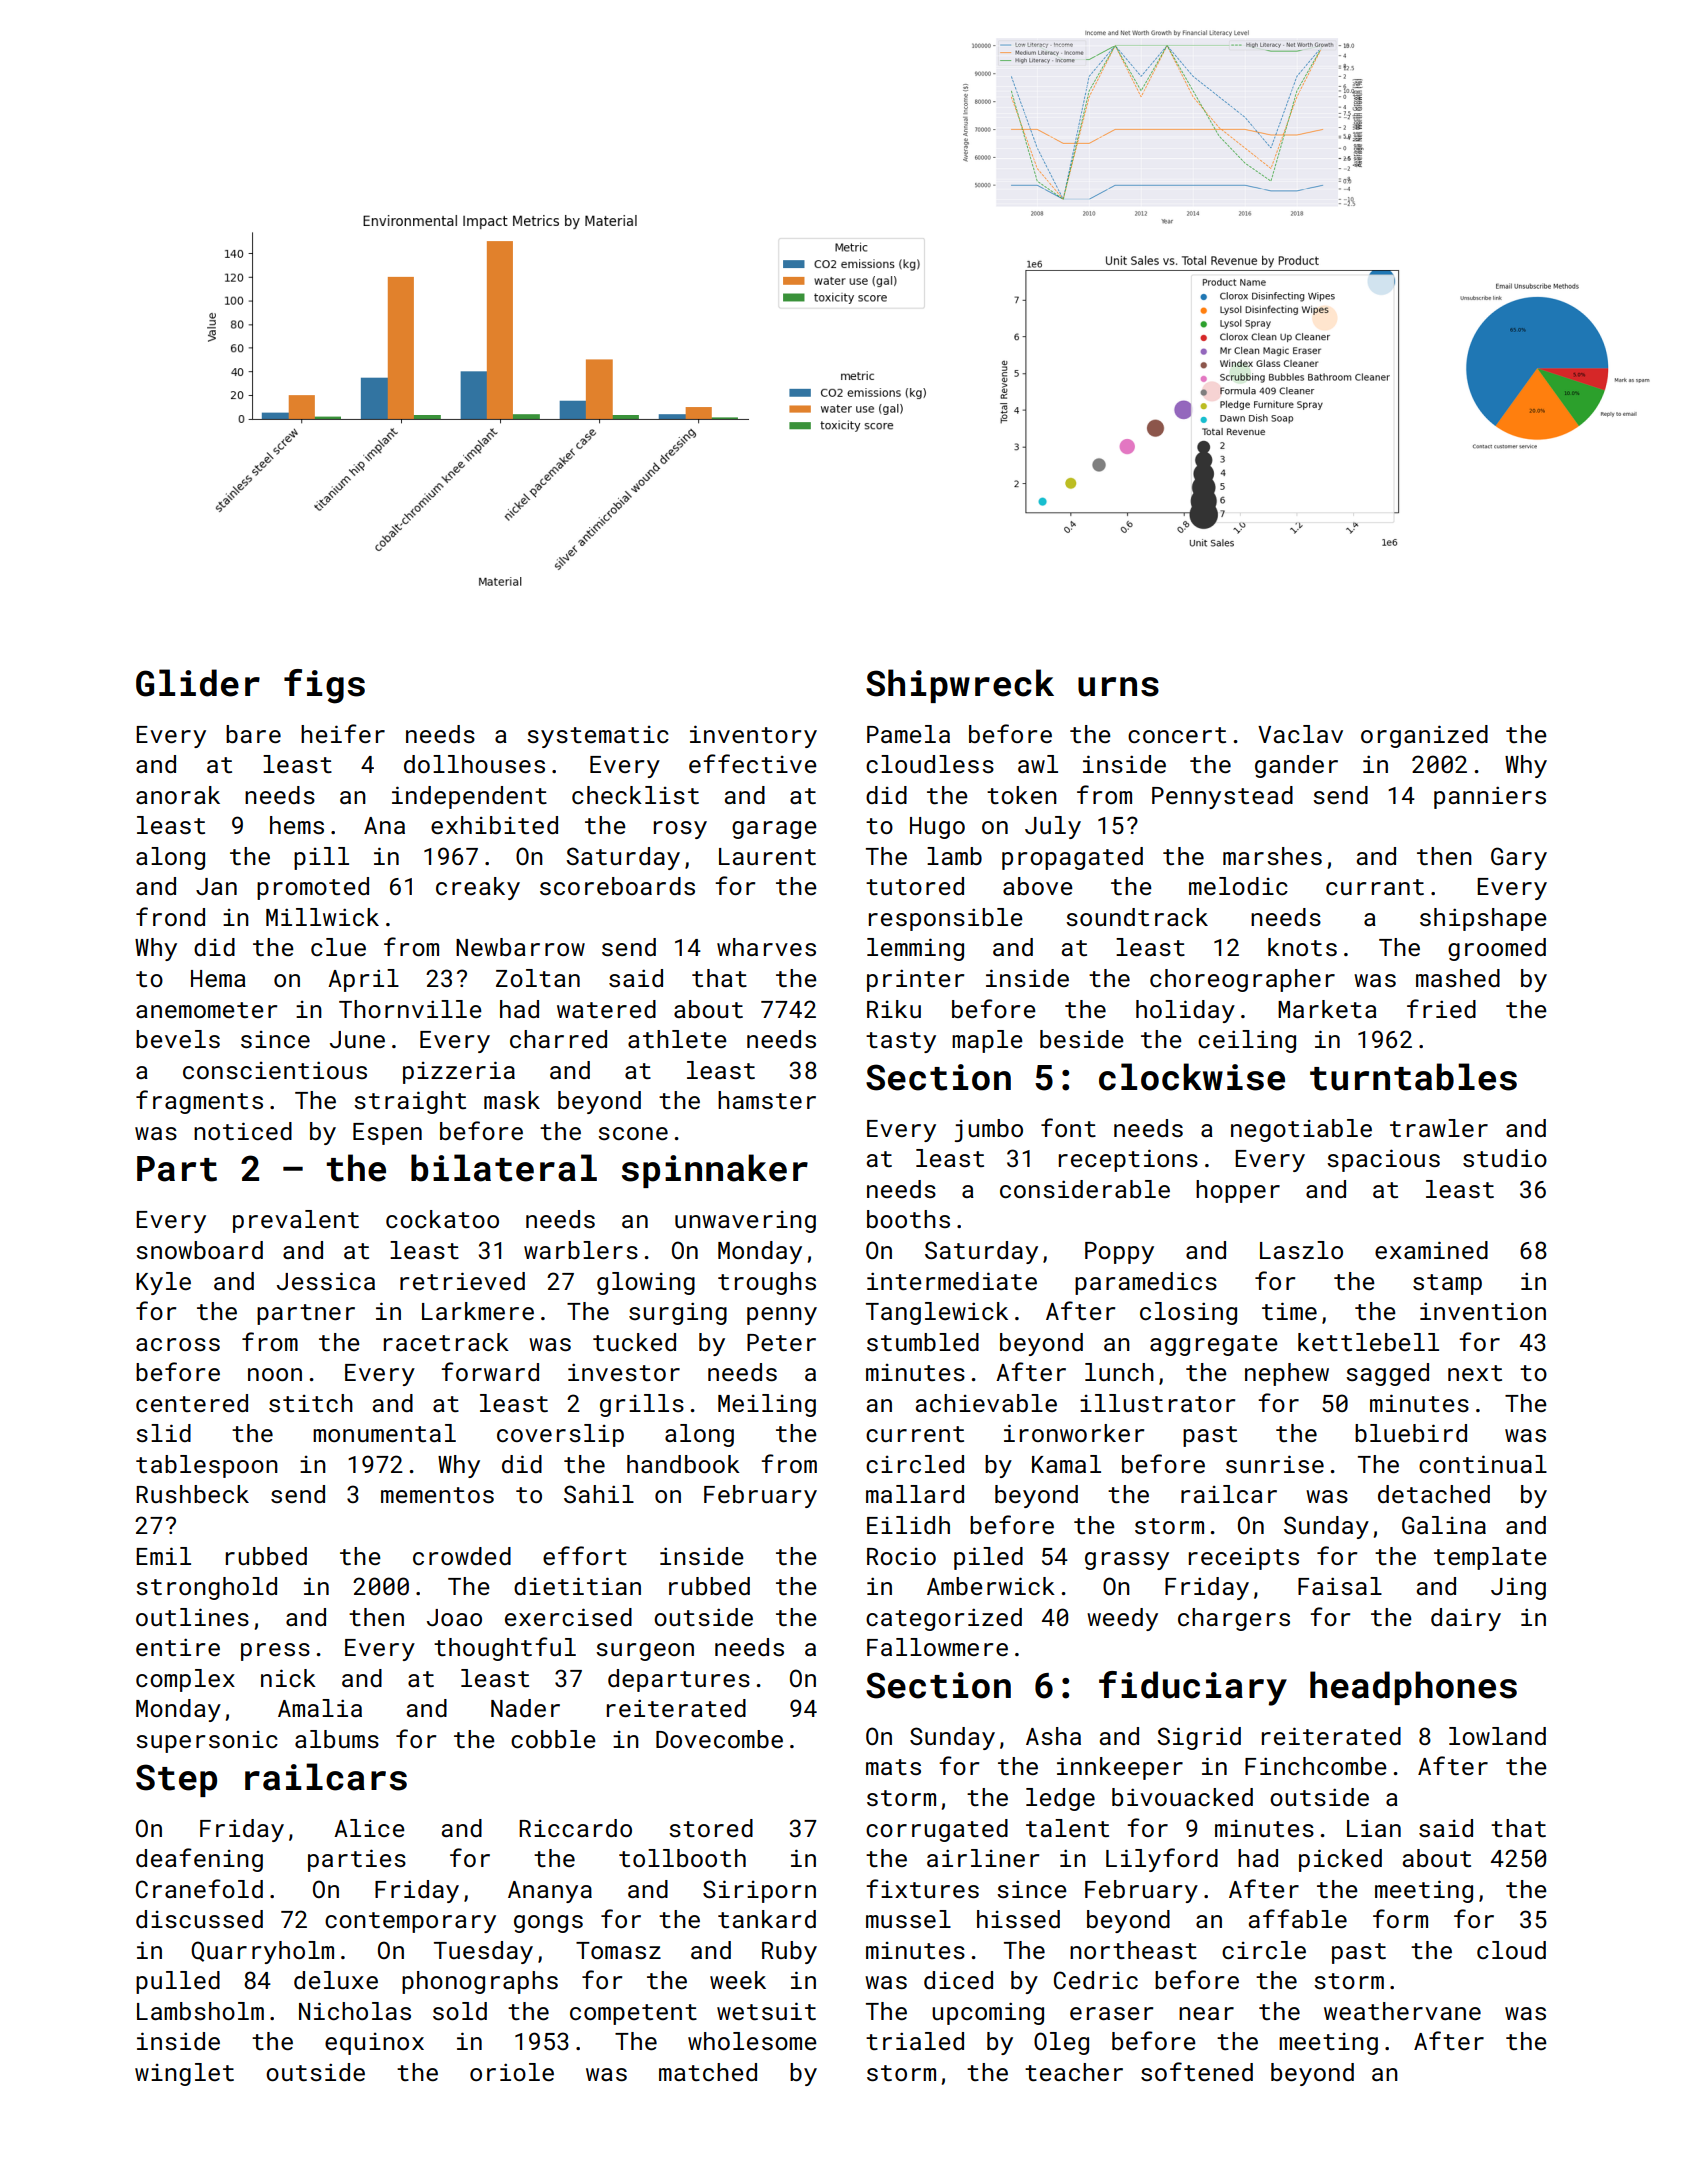 The height and width of the page is (2178, 1683). What do you see at coordinates (198, 683) in the page?
I see `Glider` at bounding box center [198, 683].
